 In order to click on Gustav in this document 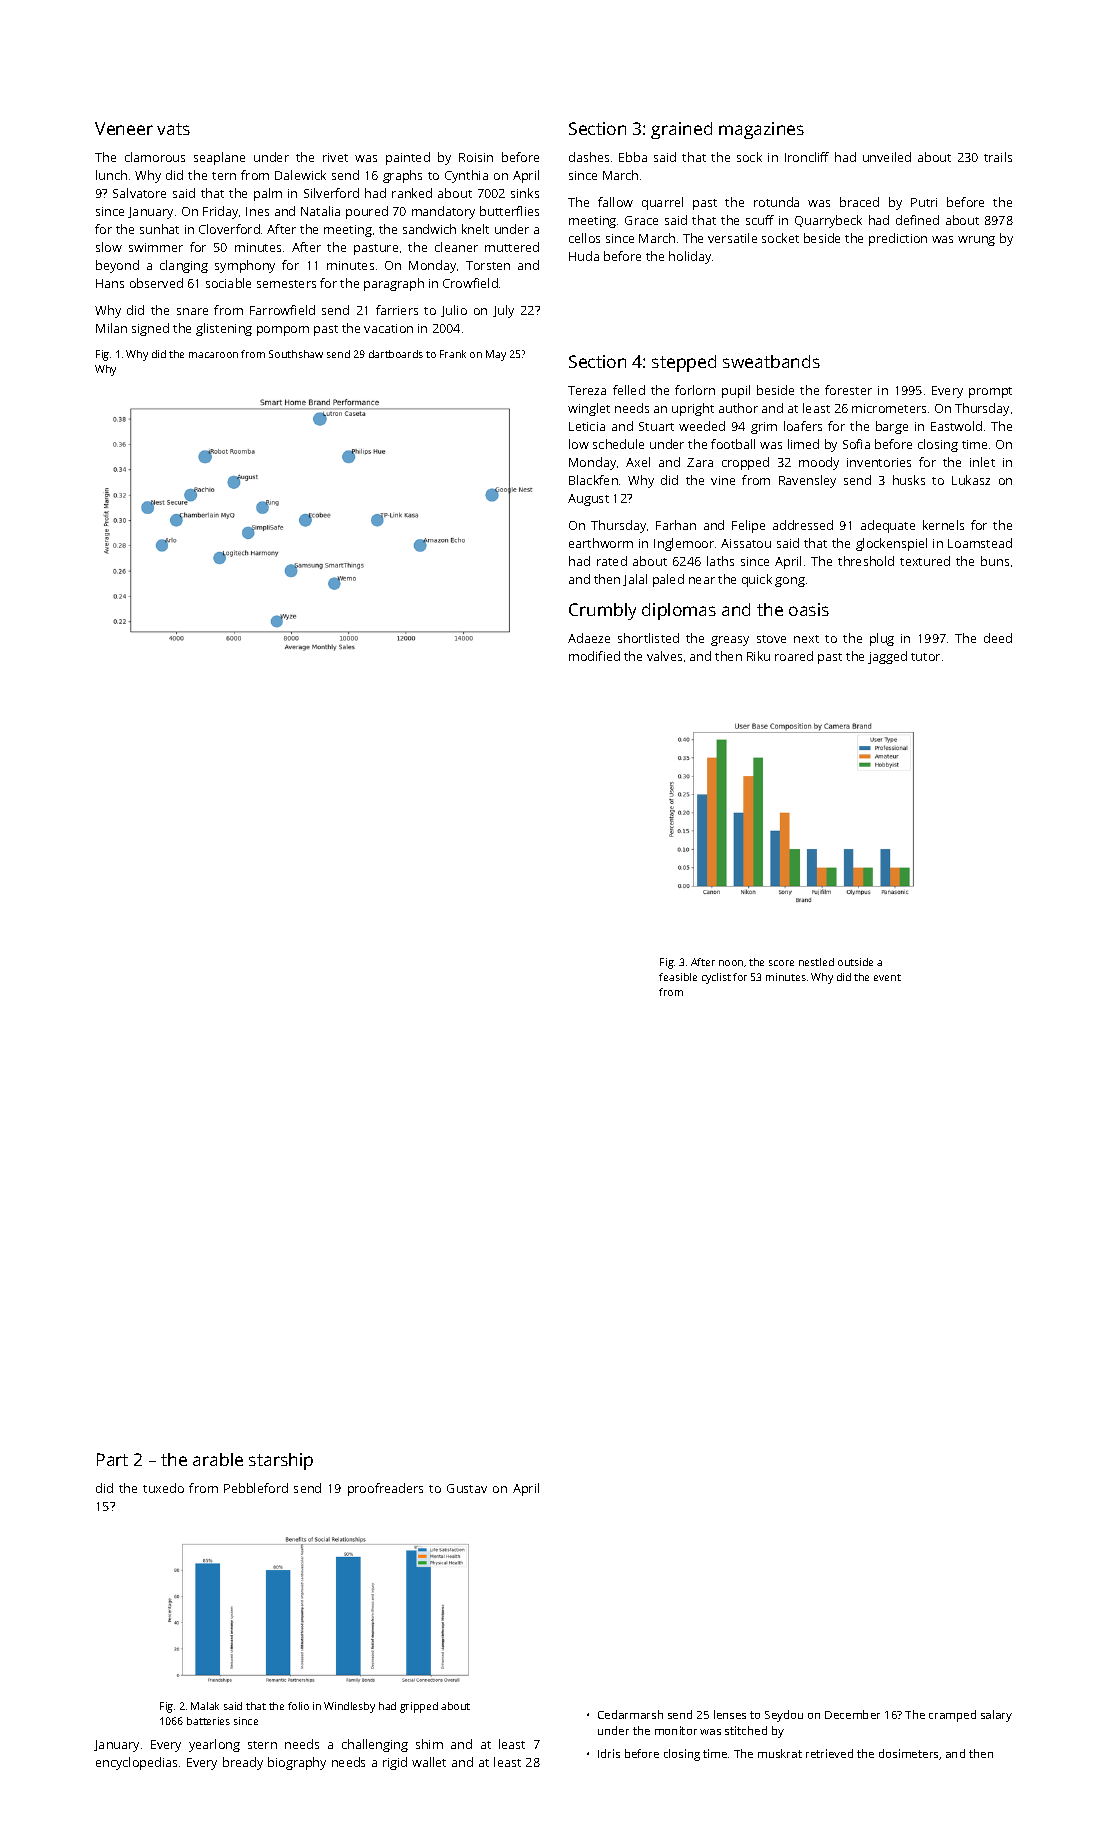, I will do `click(467, 1488)`.
